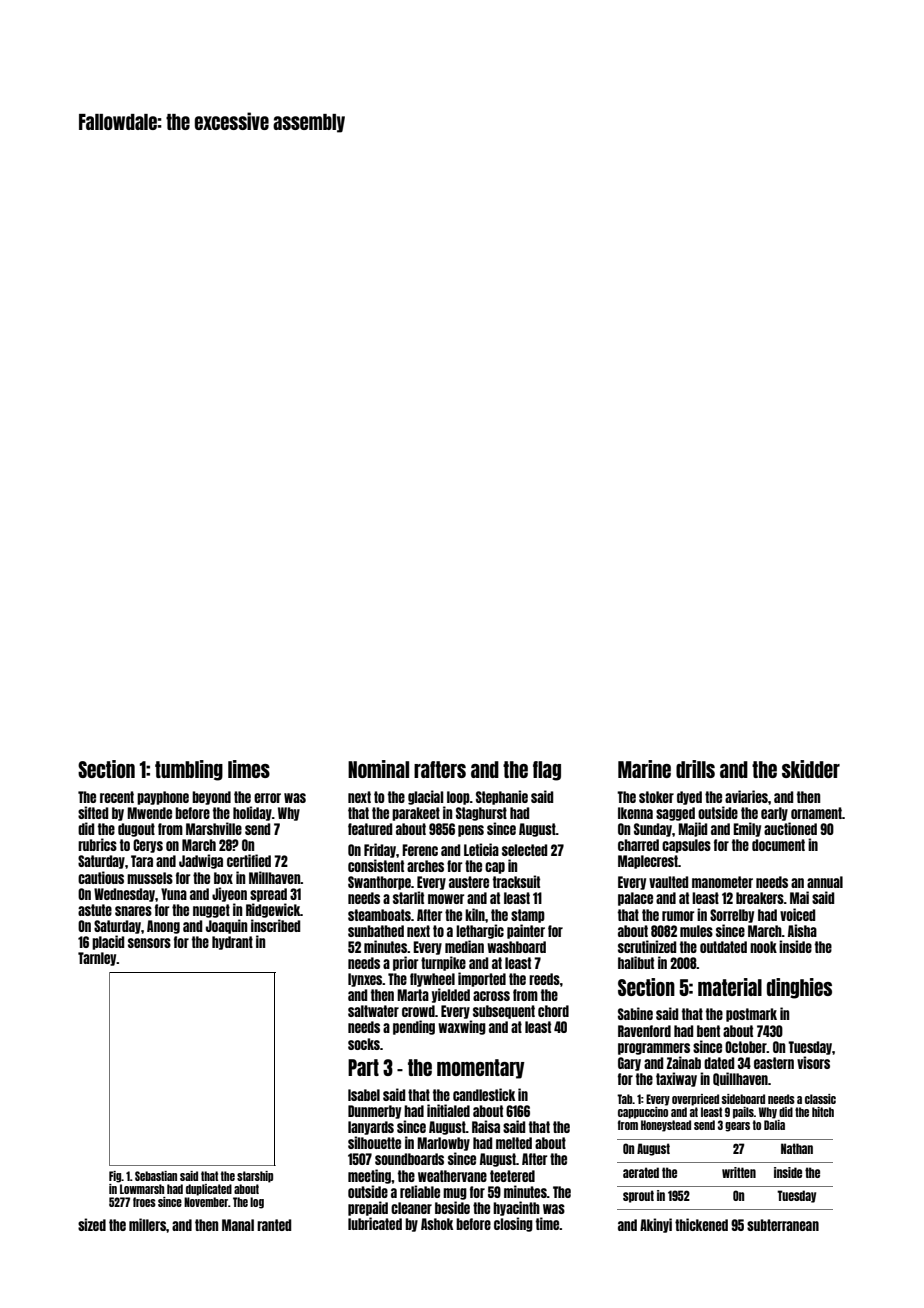  Describe the element at coordinates (689, 798) in the screenshot. I see `dyed` at that location.
